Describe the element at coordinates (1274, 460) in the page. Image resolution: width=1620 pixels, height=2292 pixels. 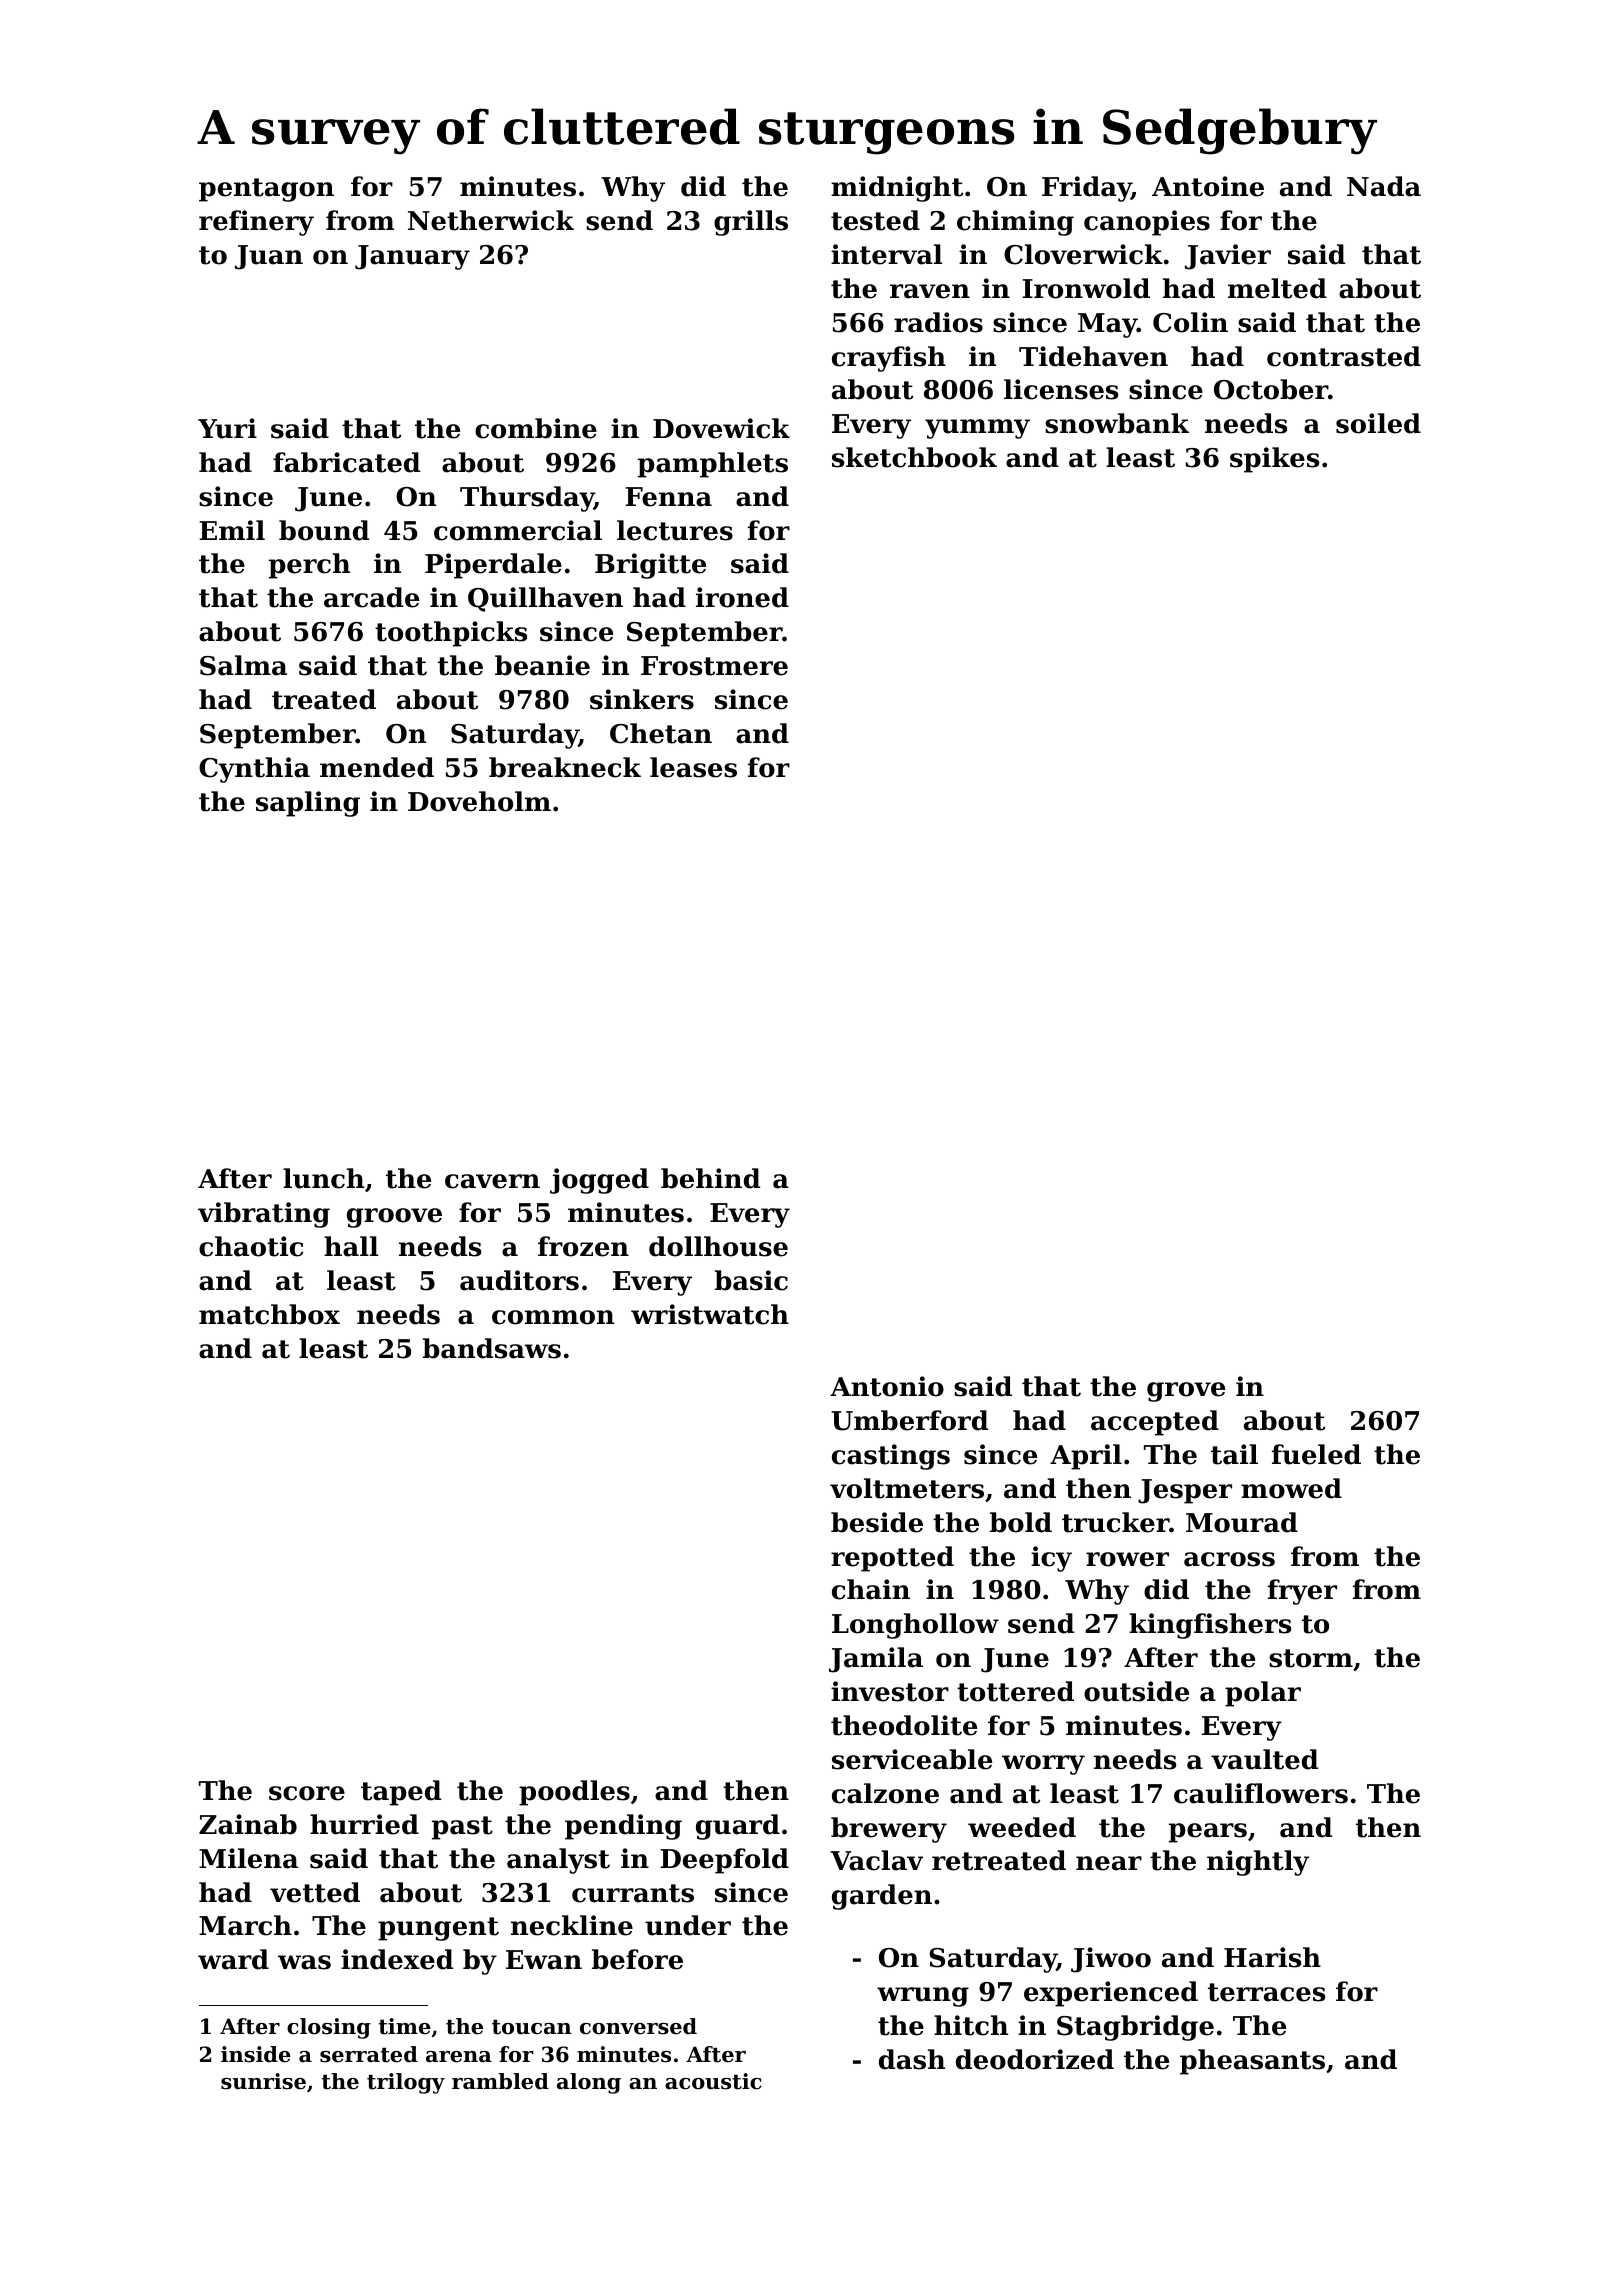
I see `spikes` at that location.
